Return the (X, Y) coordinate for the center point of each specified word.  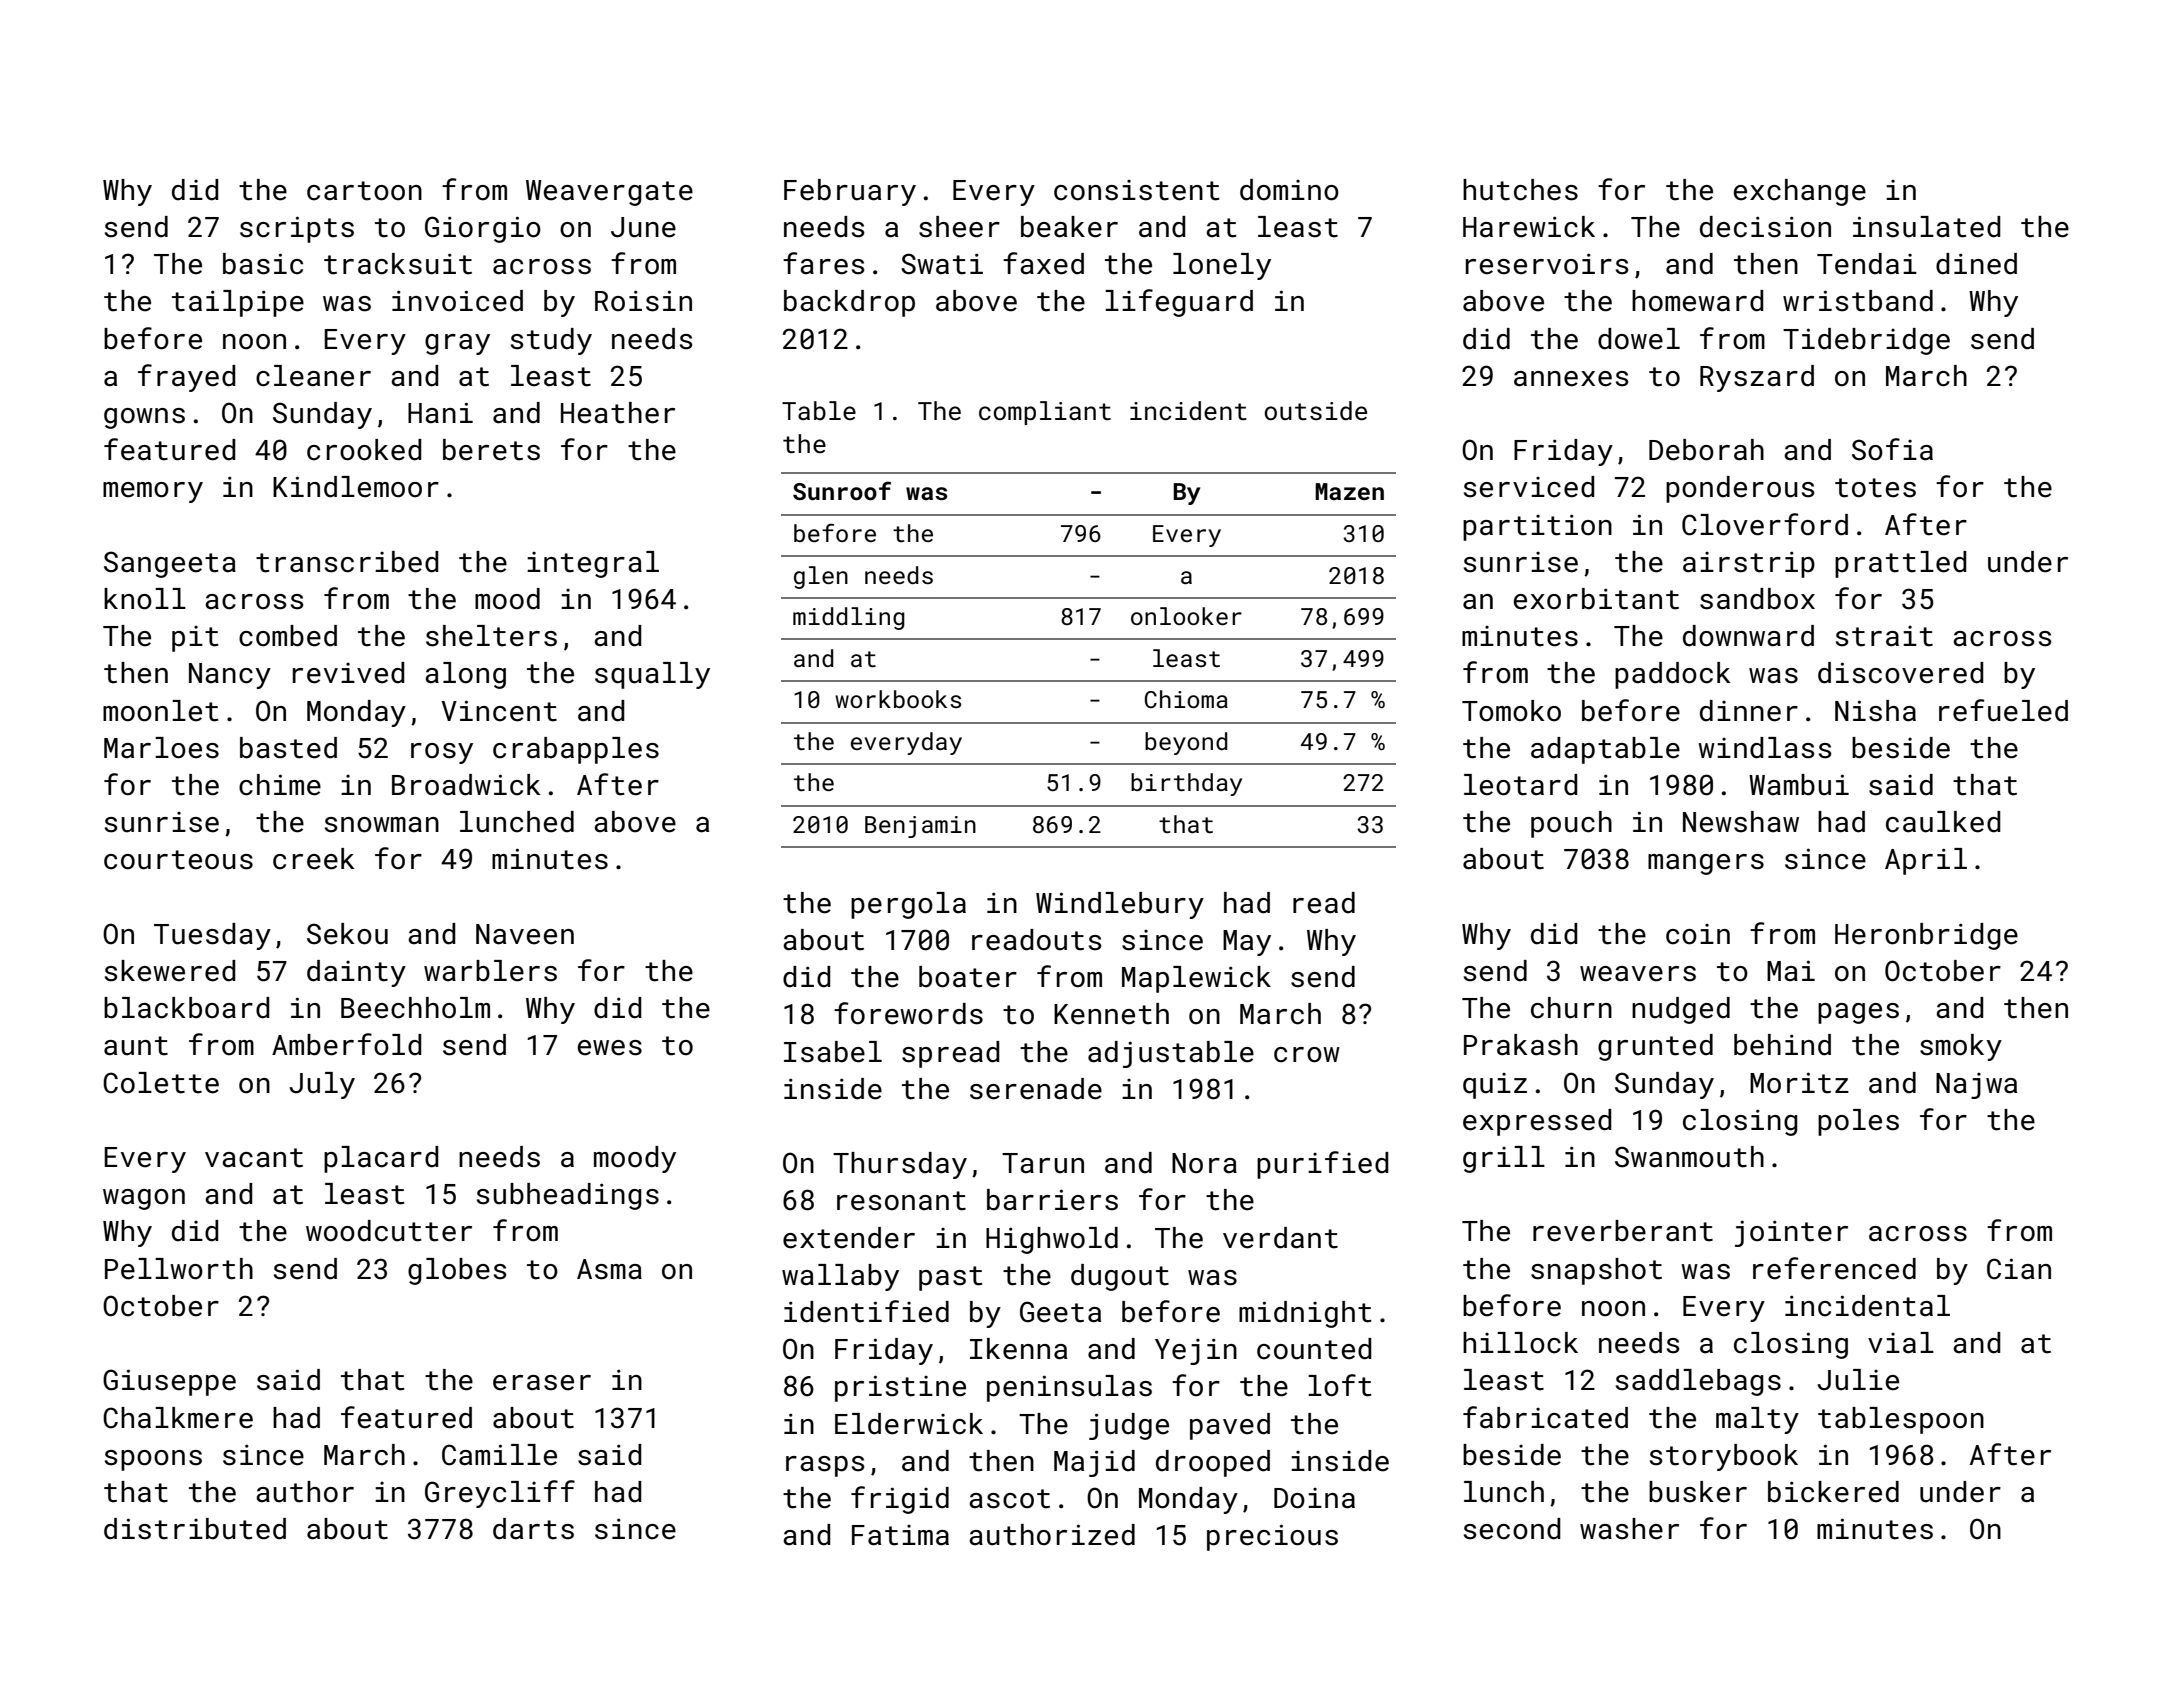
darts (533, 1529)
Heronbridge (1926, 936)
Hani (440, 413)
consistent (1136, 190)
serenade (1036, 1089)
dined (1976, 264)
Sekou (347, 934)
